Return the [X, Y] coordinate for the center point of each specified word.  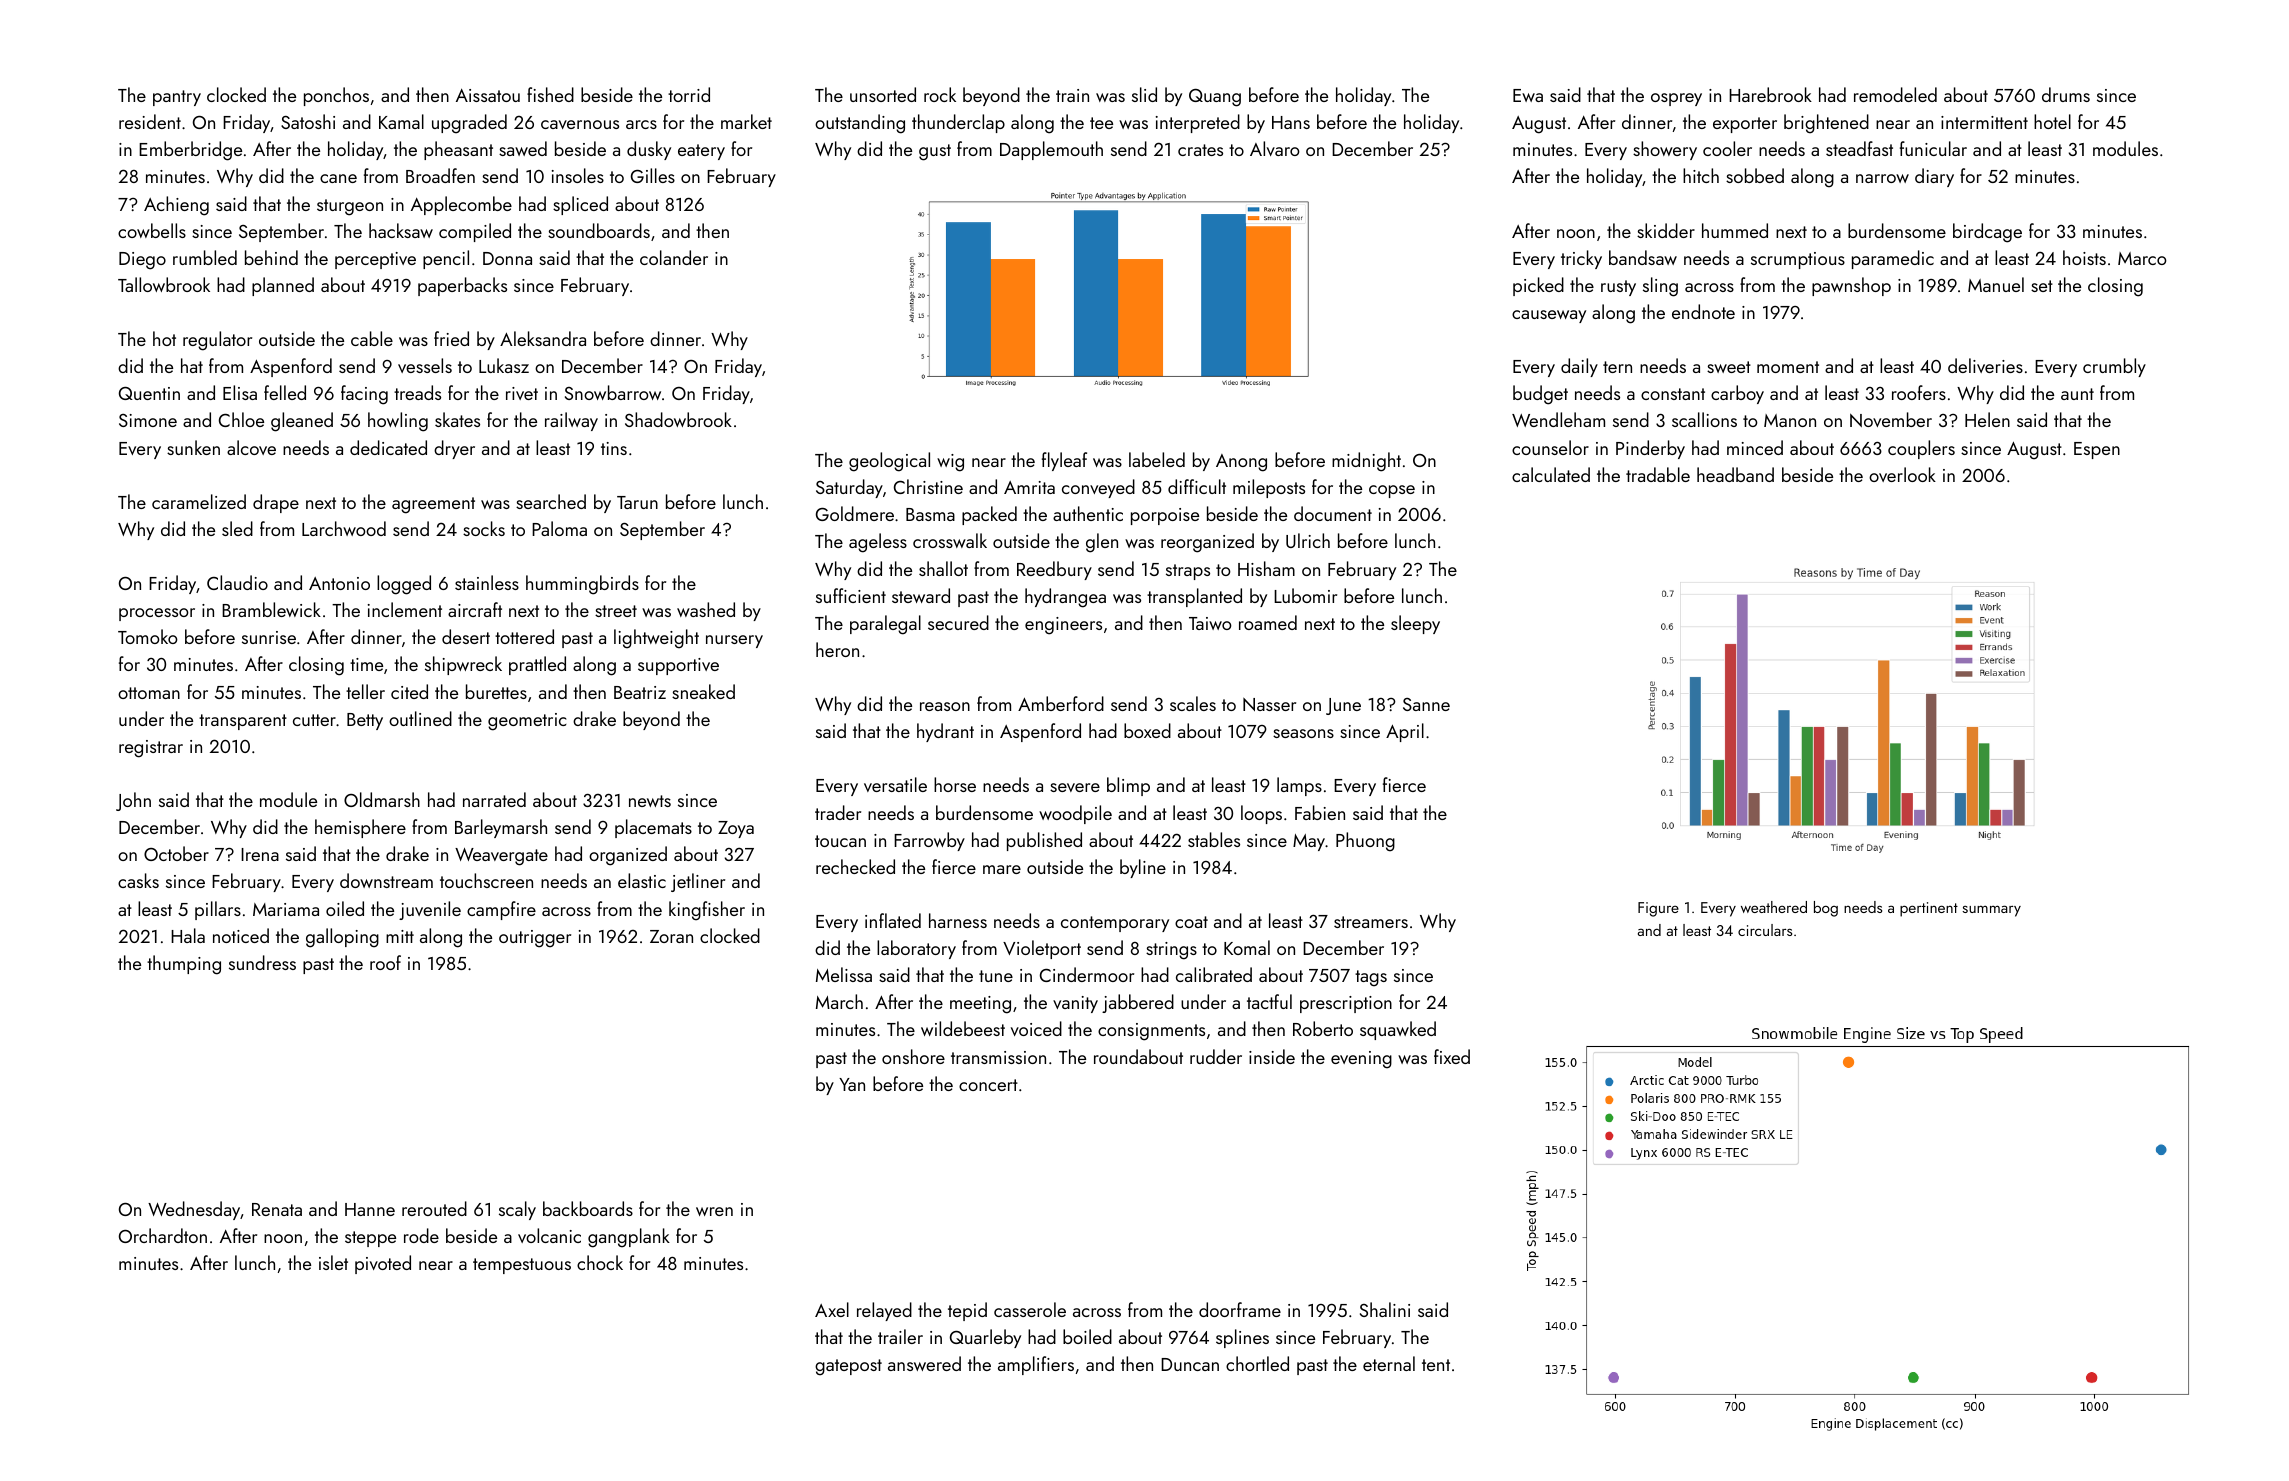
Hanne [370, 1209]
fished [550, 94]
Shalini [1385, 1309]
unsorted [883, 94]
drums [2066, 94]
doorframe [1240, 1309]
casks [138, 880]
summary [1991, 911]
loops [1261, 814]
